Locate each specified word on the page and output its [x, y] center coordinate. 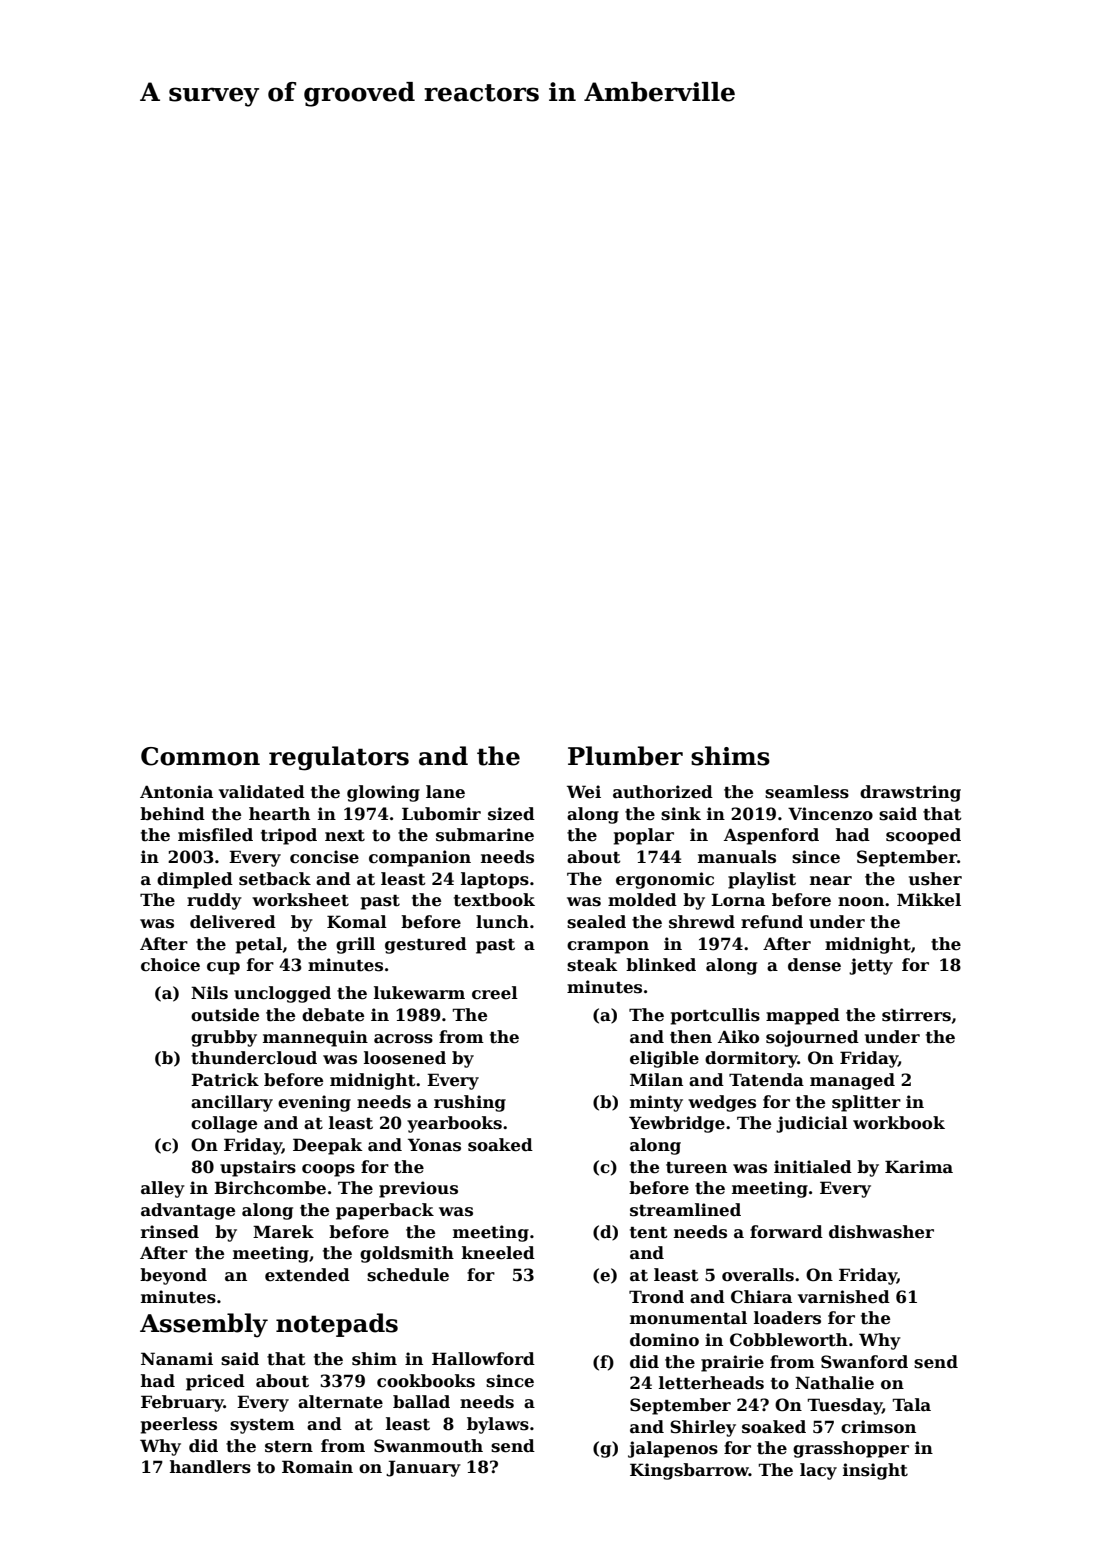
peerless [179, 1425]
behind [172, 814]
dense [814, 965]
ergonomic [665, 880]
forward [786, 1232]
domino [664, 1340]
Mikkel [929, 900]
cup [223, 968]
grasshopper [851, 1449]
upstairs [258, 1168]
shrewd [702, 922]
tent [649, 1233]
